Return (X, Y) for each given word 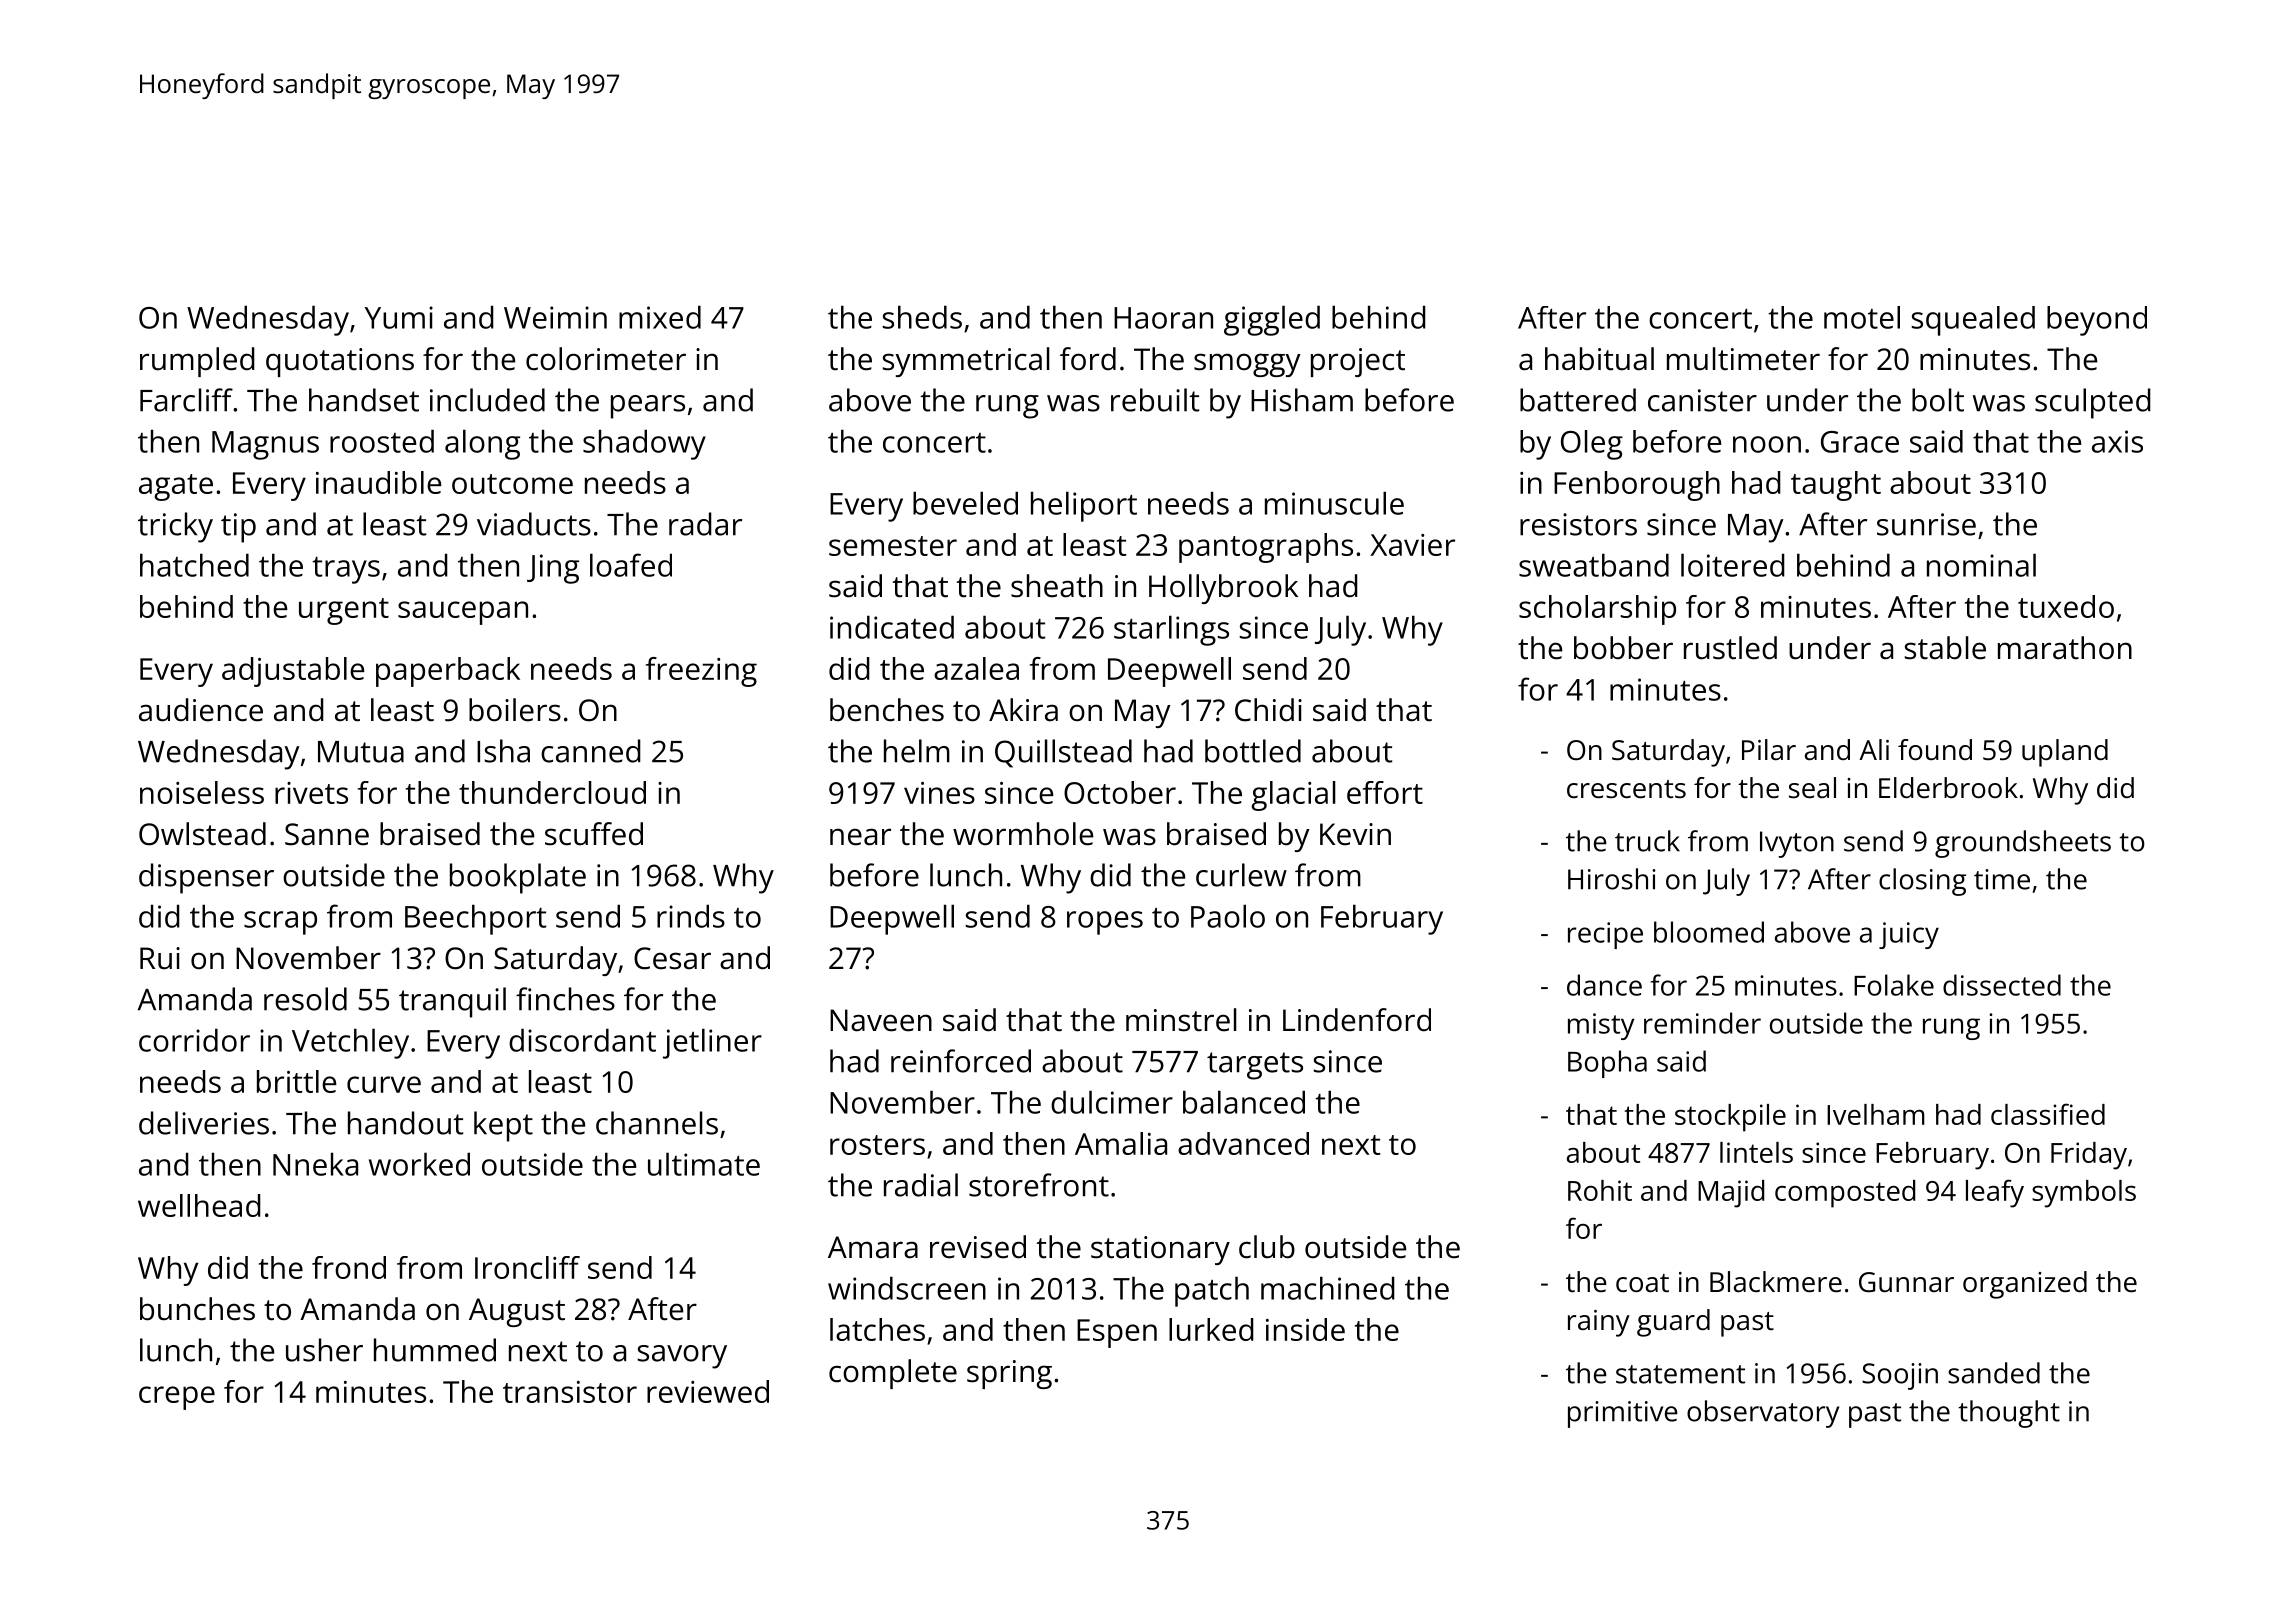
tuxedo (2066, 606)
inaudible (379, 482)
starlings (1171, 630)
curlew (1241, 875)
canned (591, 751)
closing (1922, 882)
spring (1009, 1374)
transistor (570, 1392)
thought (2009, 1414)
